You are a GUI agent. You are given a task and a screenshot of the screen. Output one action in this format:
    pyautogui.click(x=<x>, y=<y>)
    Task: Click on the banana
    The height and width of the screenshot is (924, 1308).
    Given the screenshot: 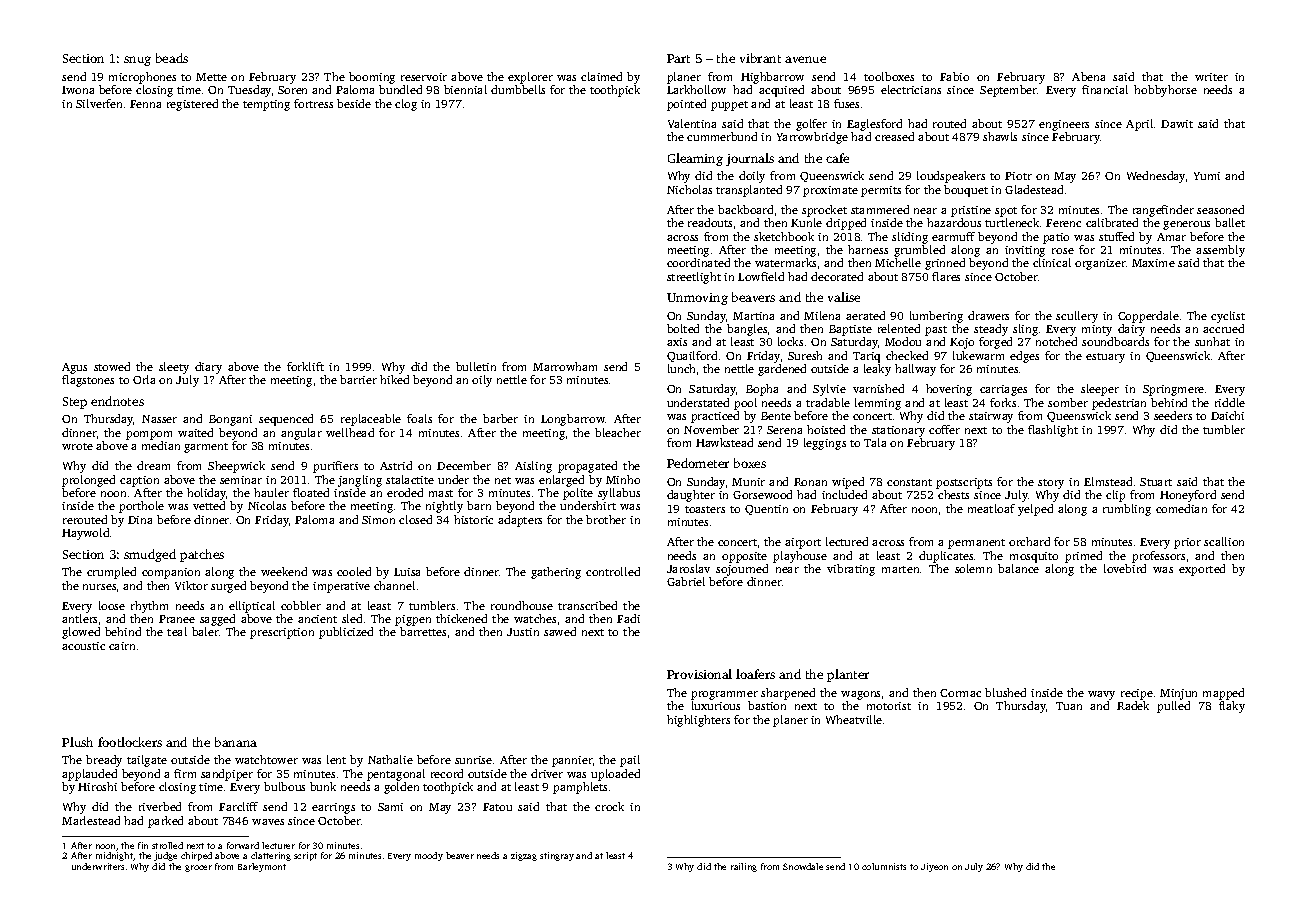 What is the action you would take?
    pyautogui.click(x=236, y=742)
